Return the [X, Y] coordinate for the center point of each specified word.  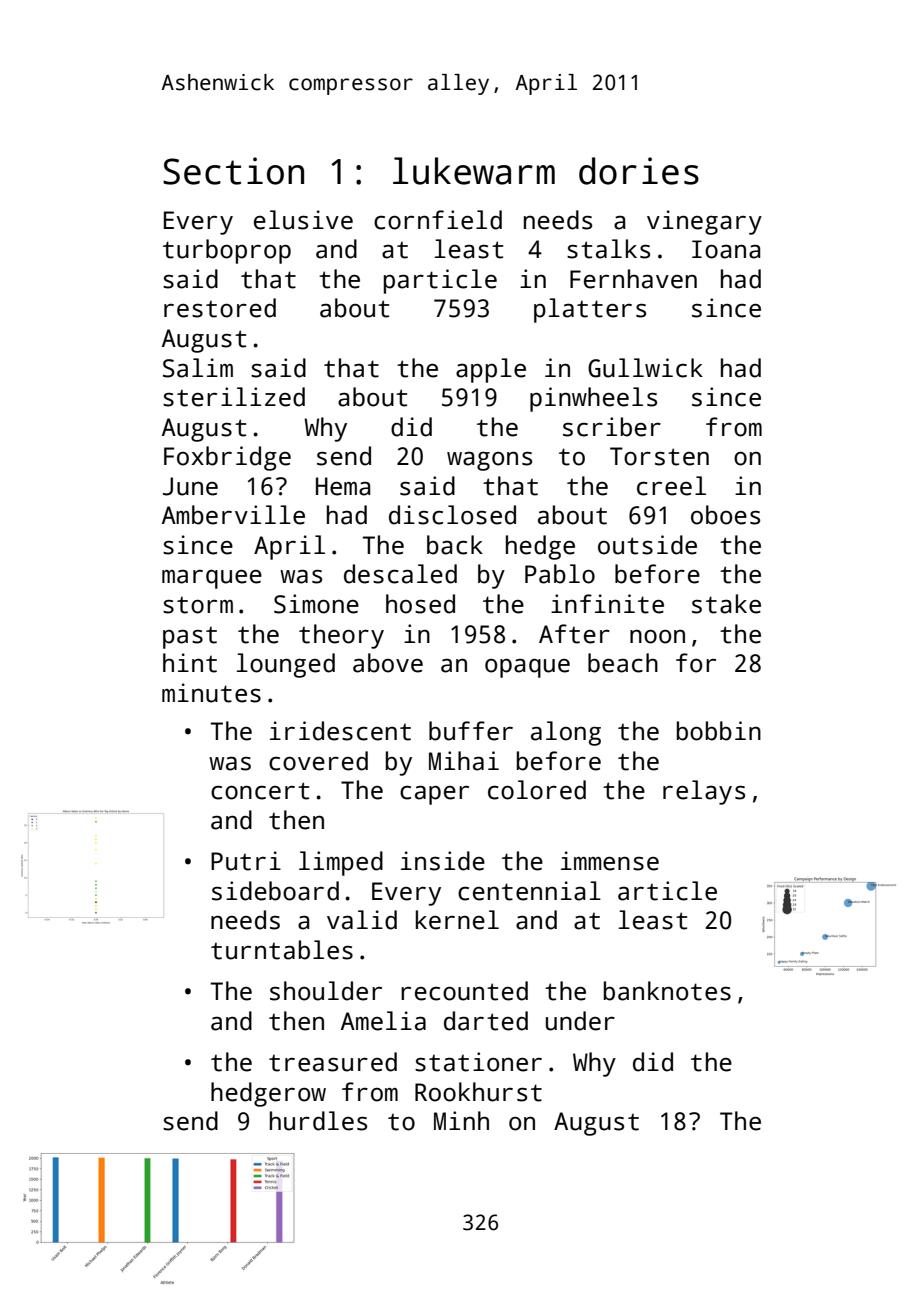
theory [341, 636]
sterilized [234, 397]
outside [647, 545]
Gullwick [645, 368]
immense [610, 861]
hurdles [318, 1121]
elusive [303, 220]
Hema [343, 486]
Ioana [726, 249]
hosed [420, 604]
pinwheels [593, 399]
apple [491, 370]
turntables [282, 950]
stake [726, 604]
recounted [464, 991]
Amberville [233, 515]
